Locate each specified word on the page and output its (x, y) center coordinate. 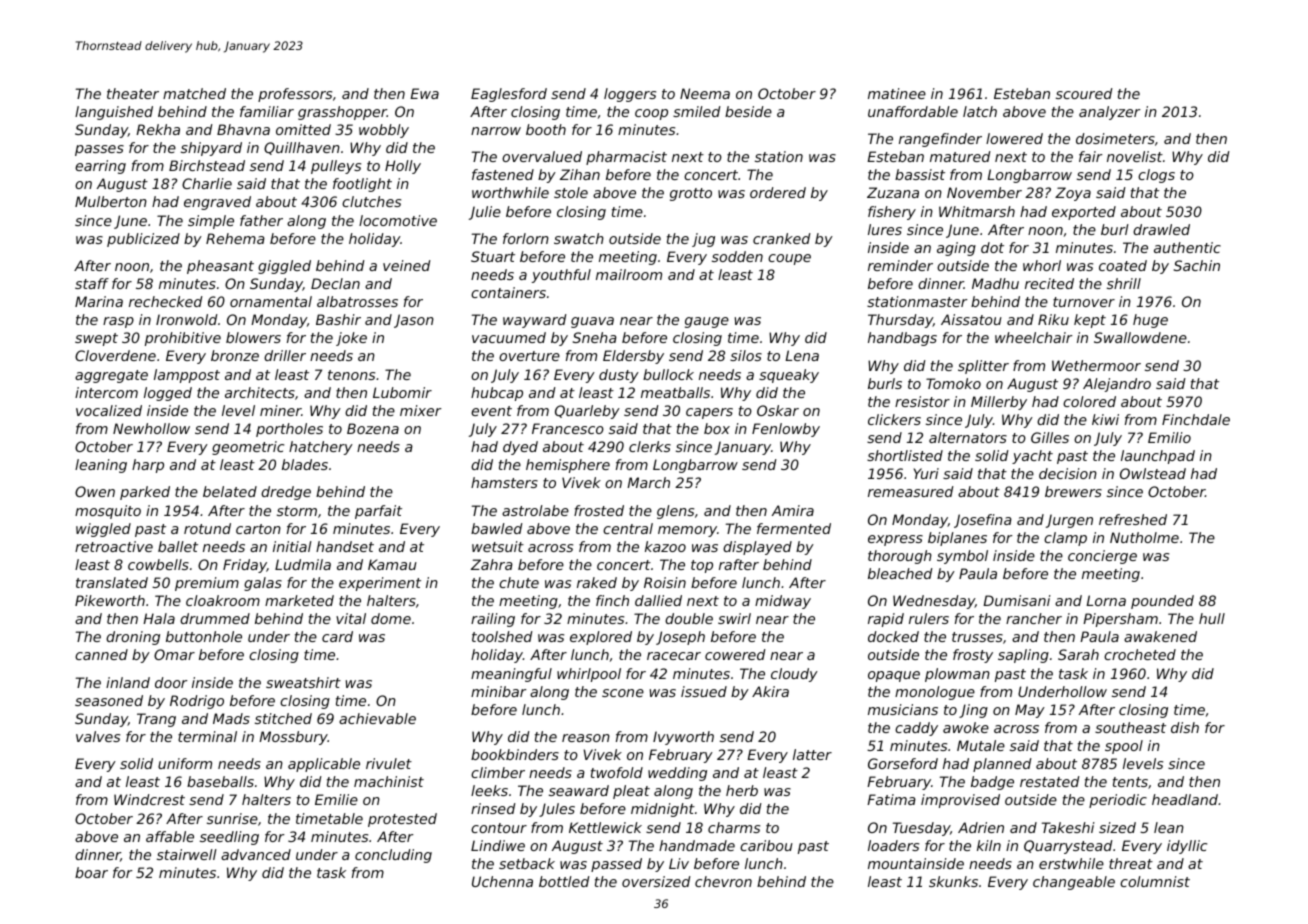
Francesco (568, 428)
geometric (248, 448)
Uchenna (502, 881)
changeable (1074, 883)
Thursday (900, 321)
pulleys (336, 167)
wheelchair (1034, 337)
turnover (1084, 302)
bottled (564, 881)
